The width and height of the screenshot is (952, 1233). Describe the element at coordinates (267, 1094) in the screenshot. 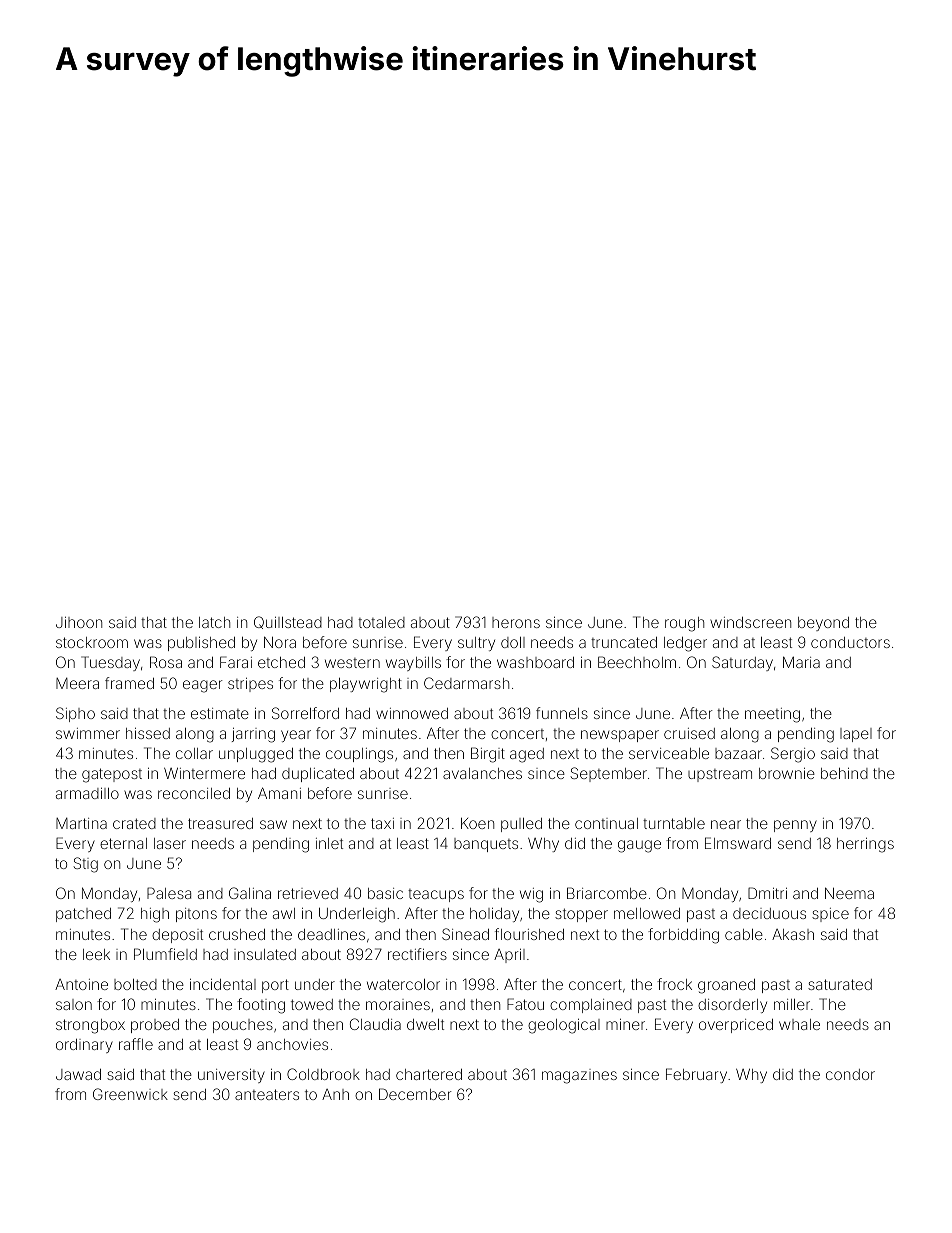

I see `anteaters` at that location.
